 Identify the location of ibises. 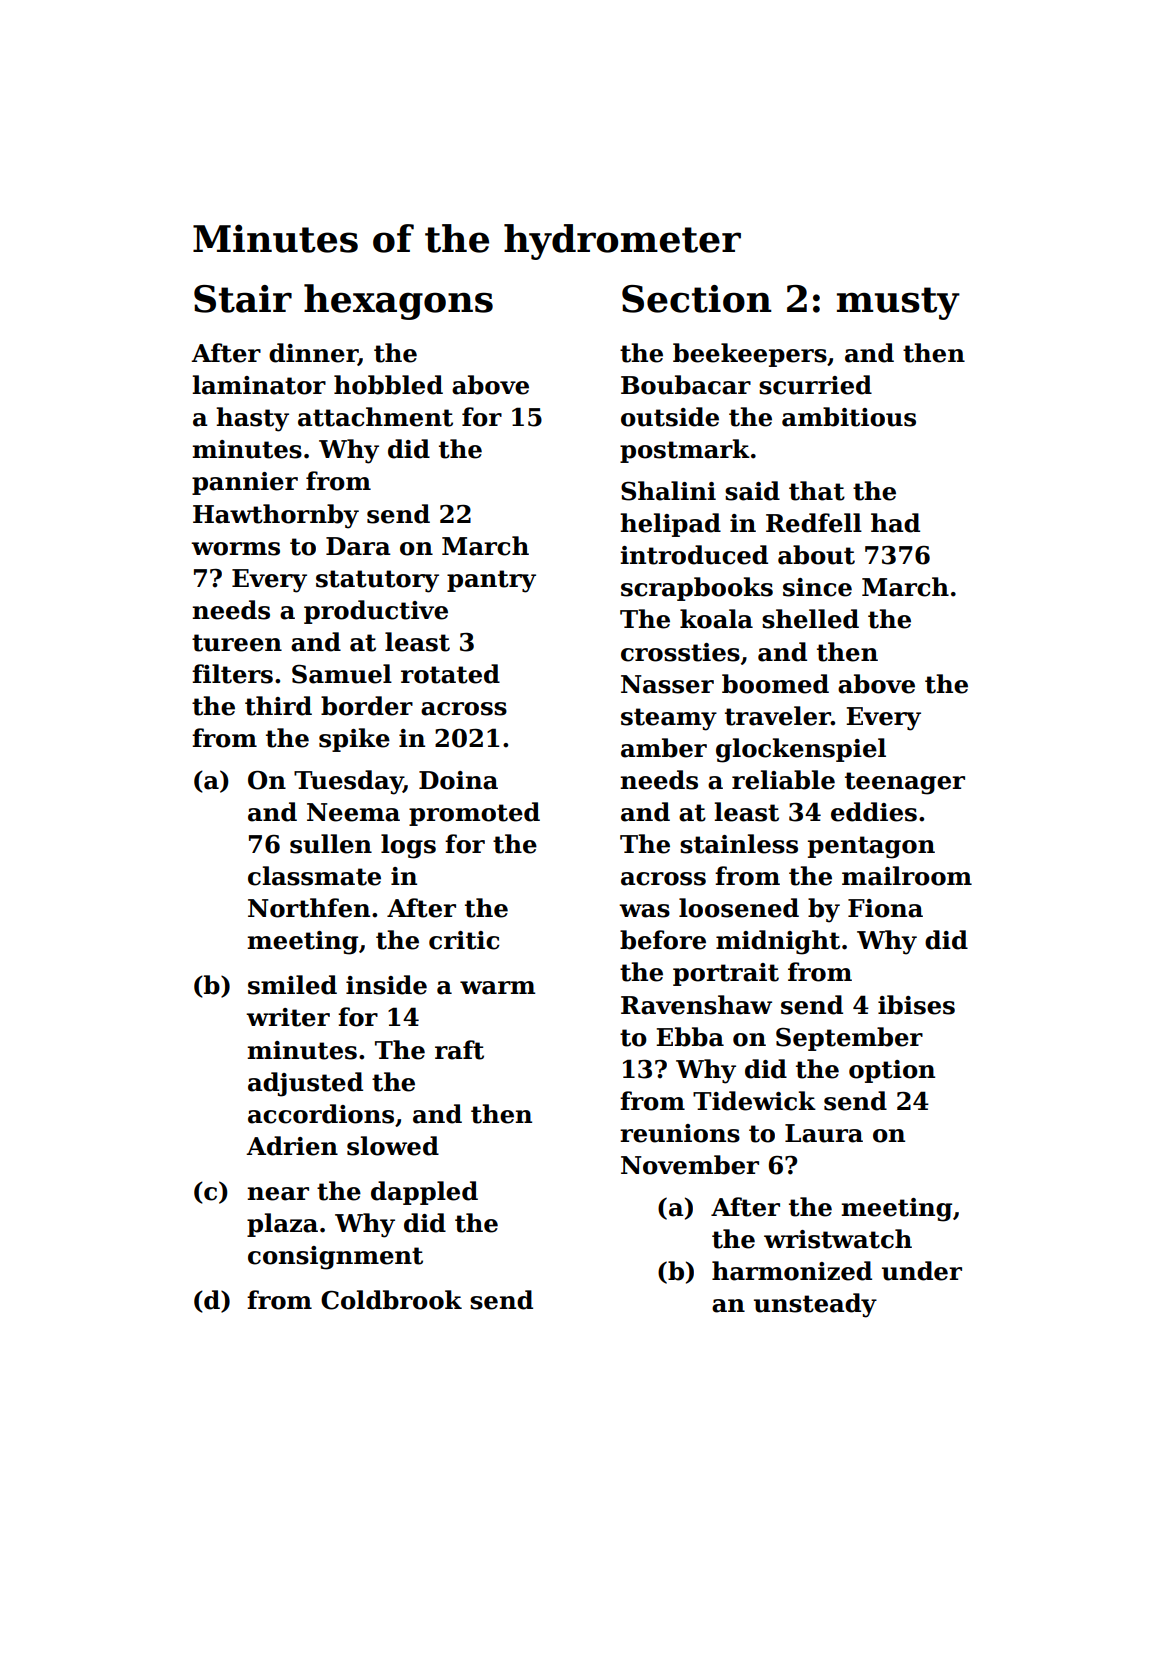
(916, 1005).
